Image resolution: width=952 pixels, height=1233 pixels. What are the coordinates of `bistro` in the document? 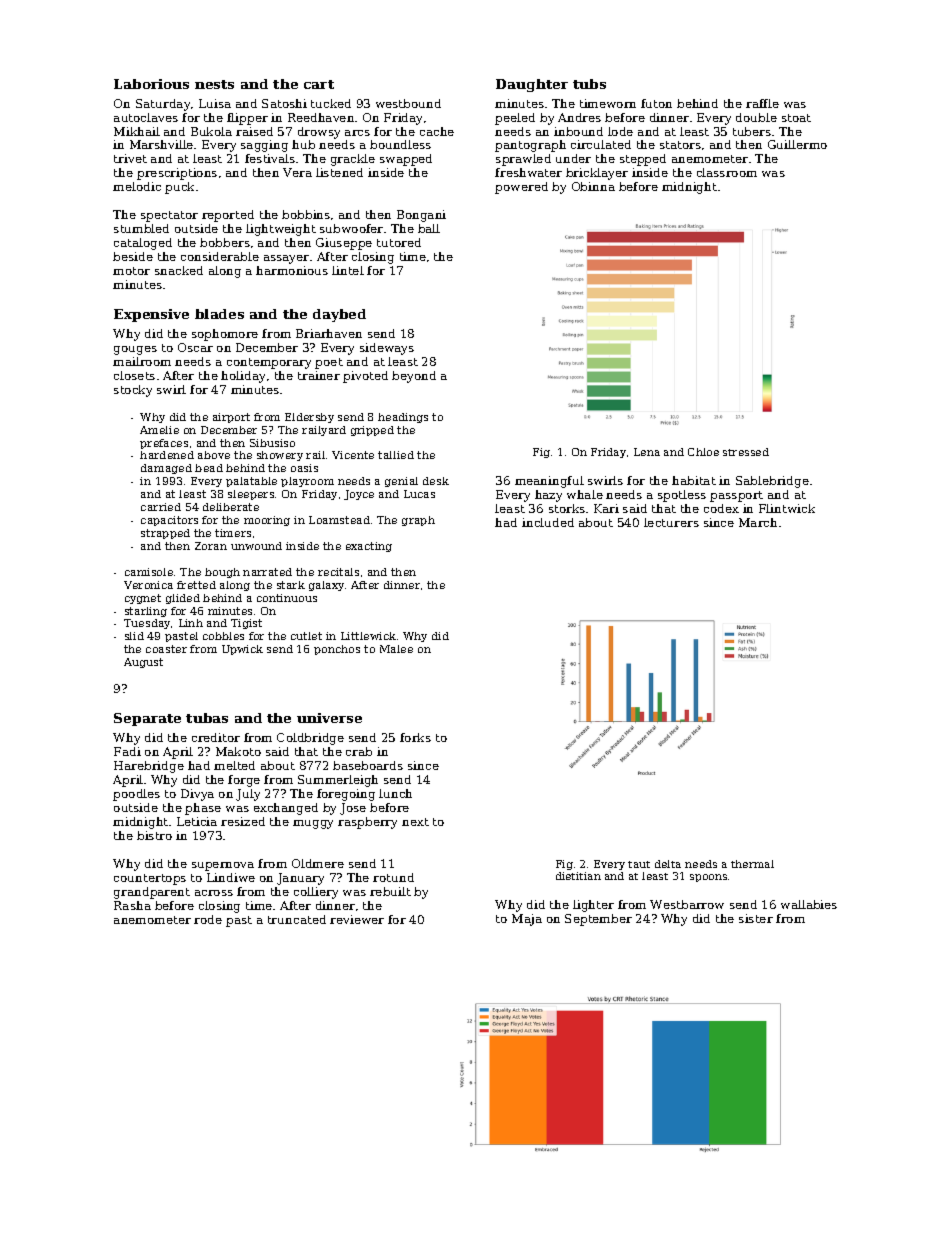 It's located at (154, 835).
